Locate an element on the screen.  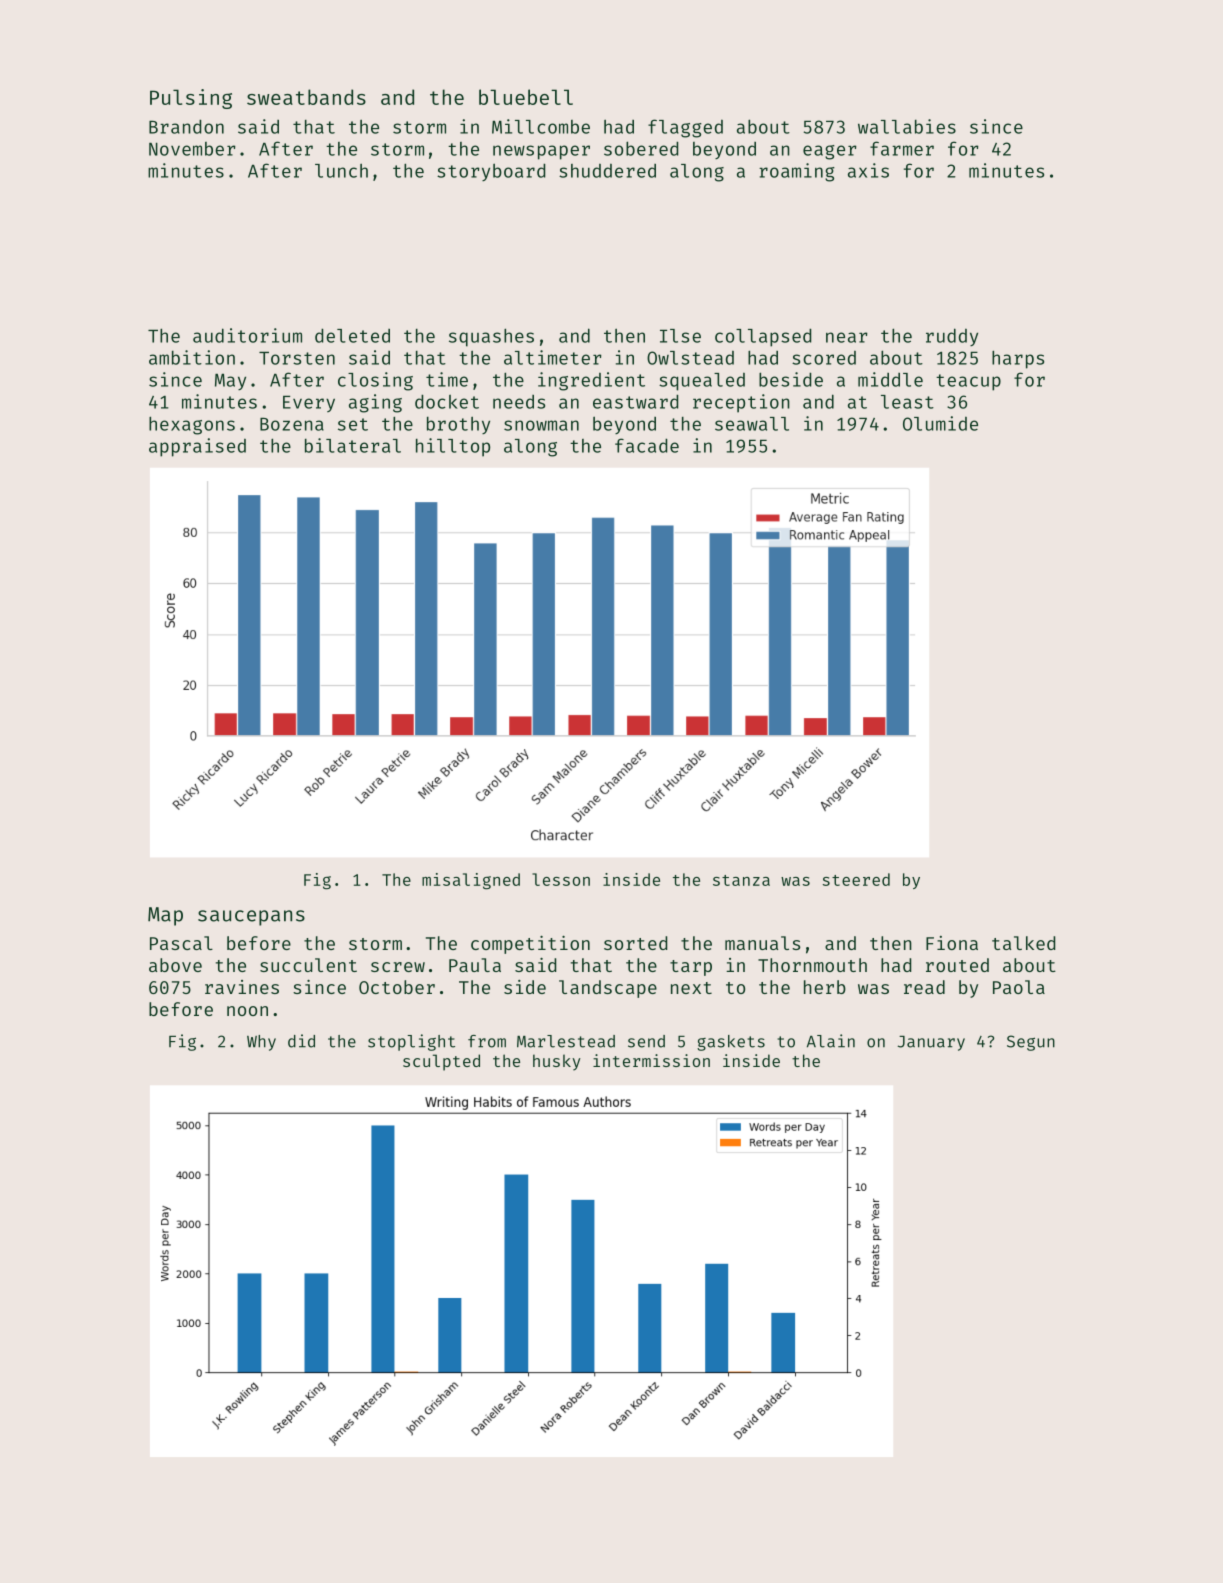
seawall is located at coordinates (752, 424).
